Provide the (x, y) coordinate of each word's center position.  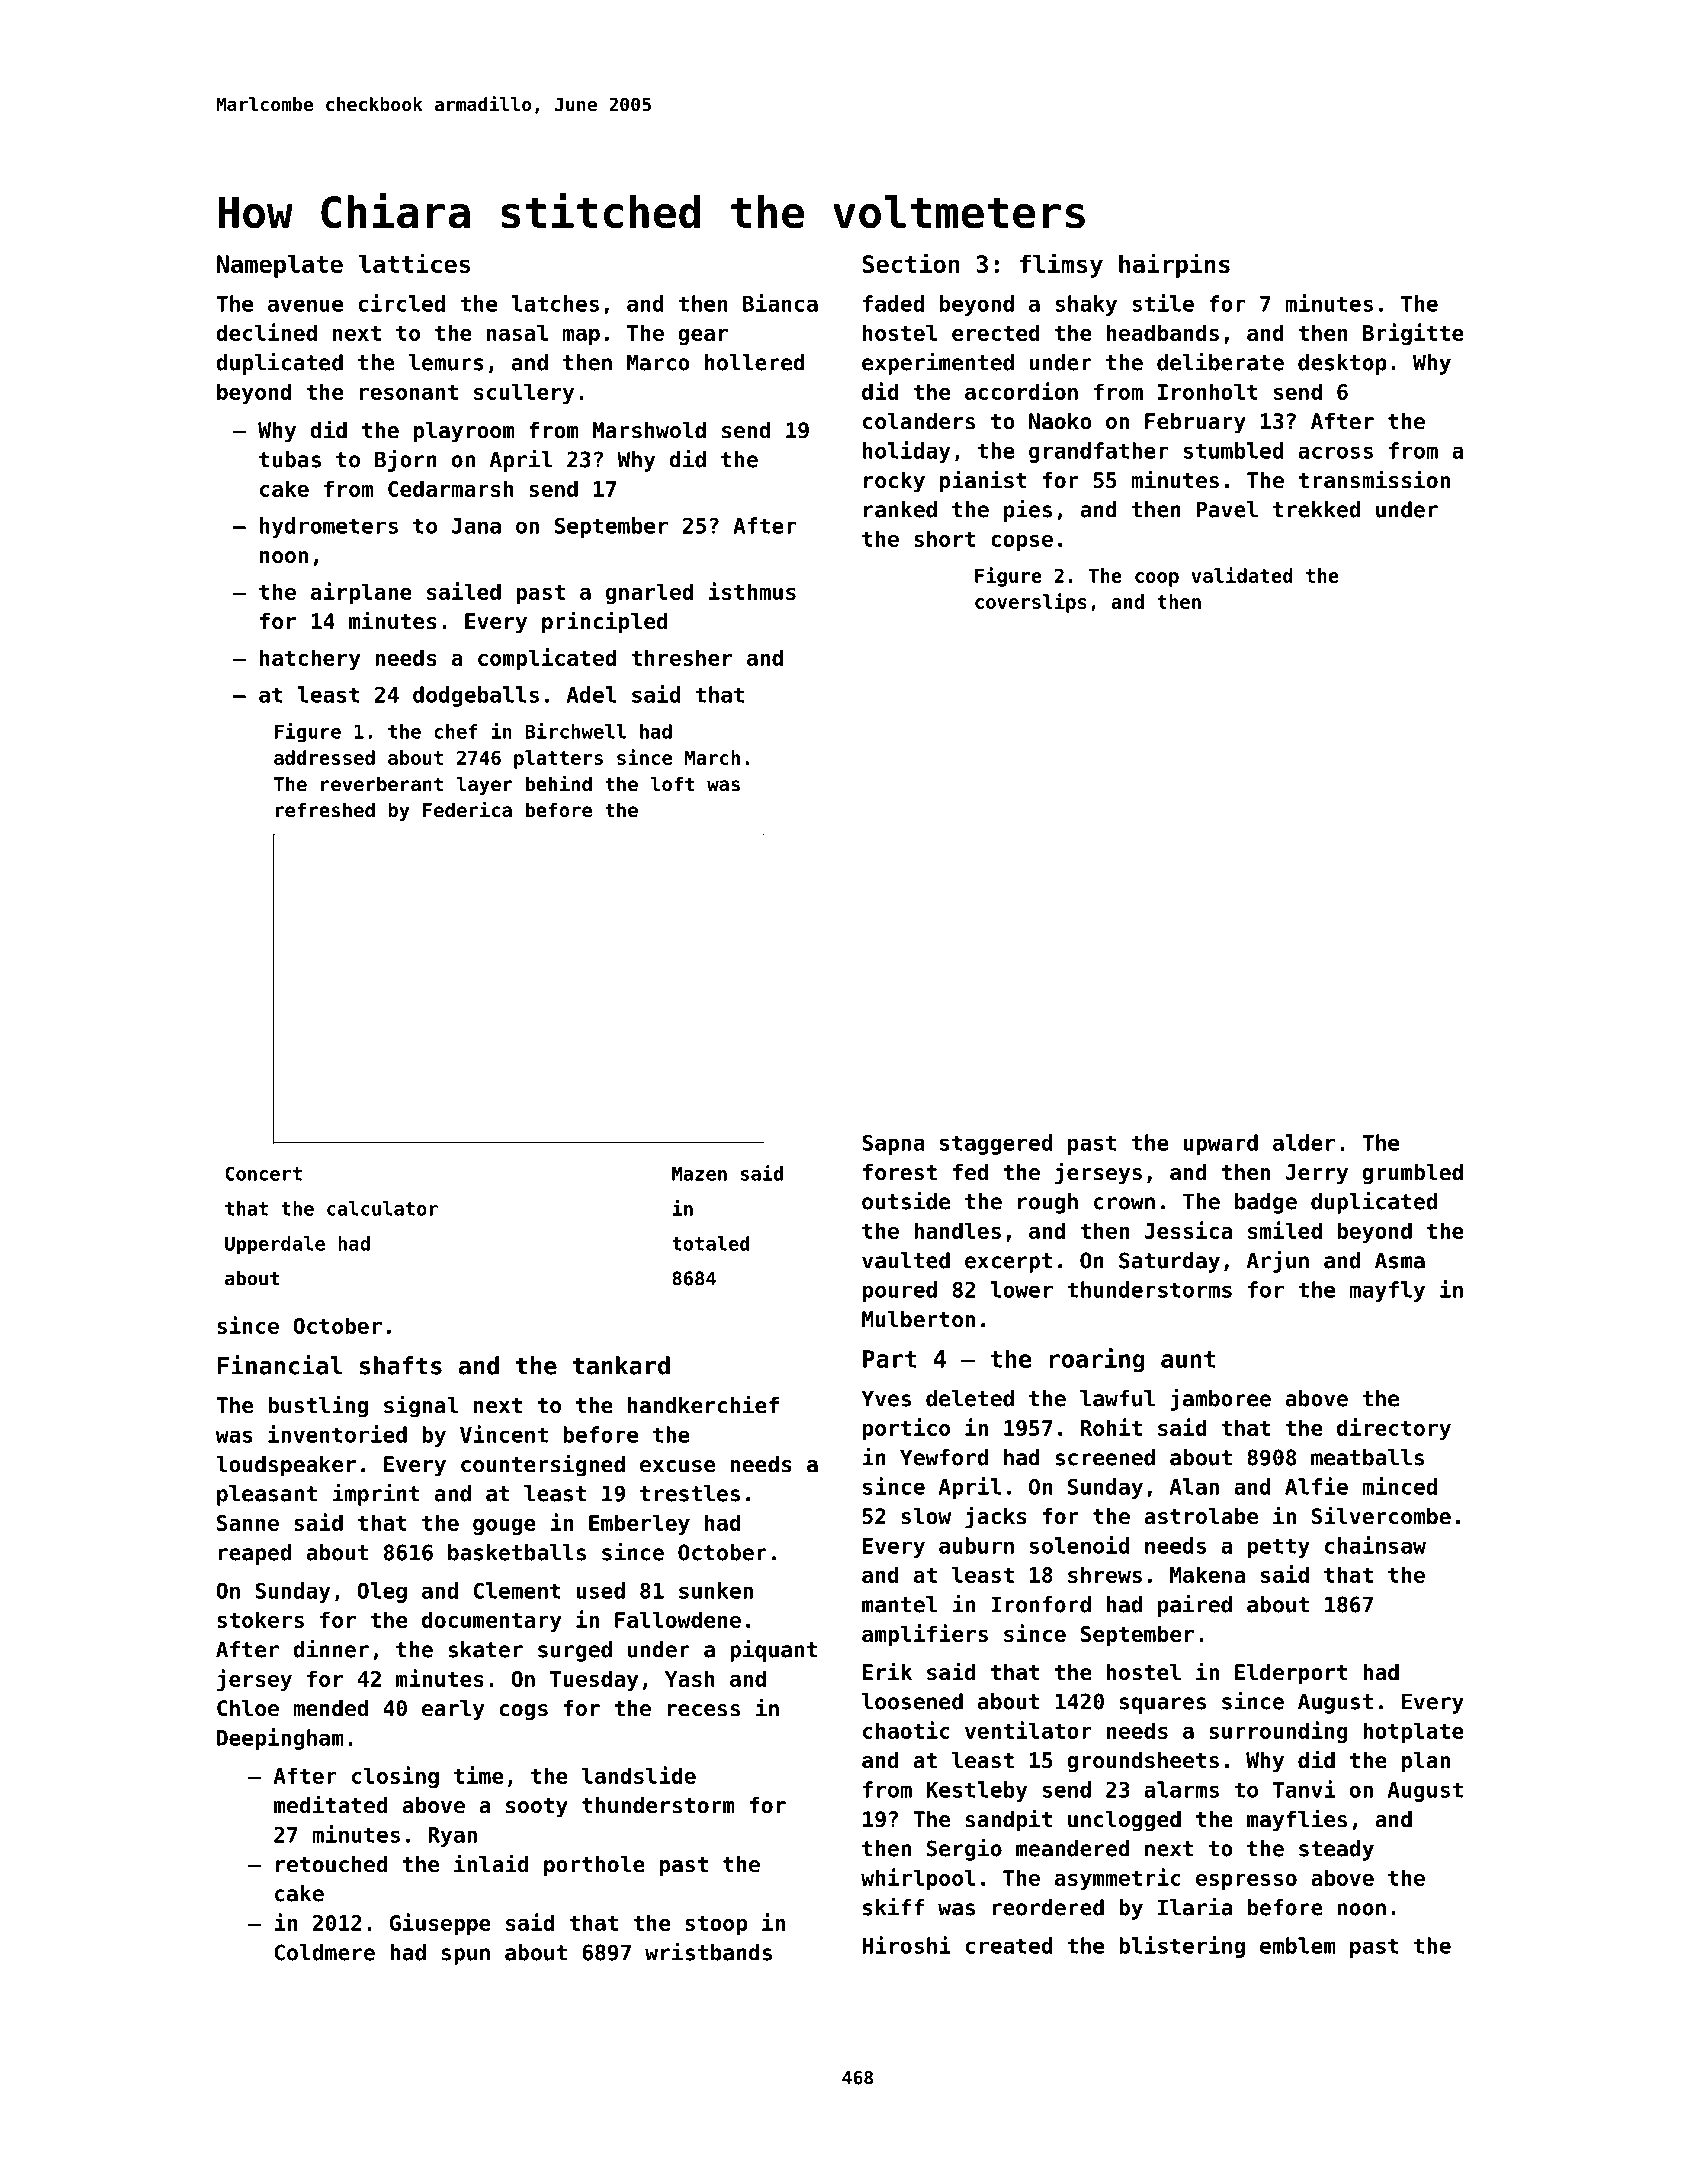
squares (1163, 1705)
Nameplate (280, 266)
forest (900, 1172)
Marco (658, 362)
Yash (690, 1678)
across (1335, 452)
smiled (1285, 1230)
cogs (524, 1712)
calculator (382, 1208)
